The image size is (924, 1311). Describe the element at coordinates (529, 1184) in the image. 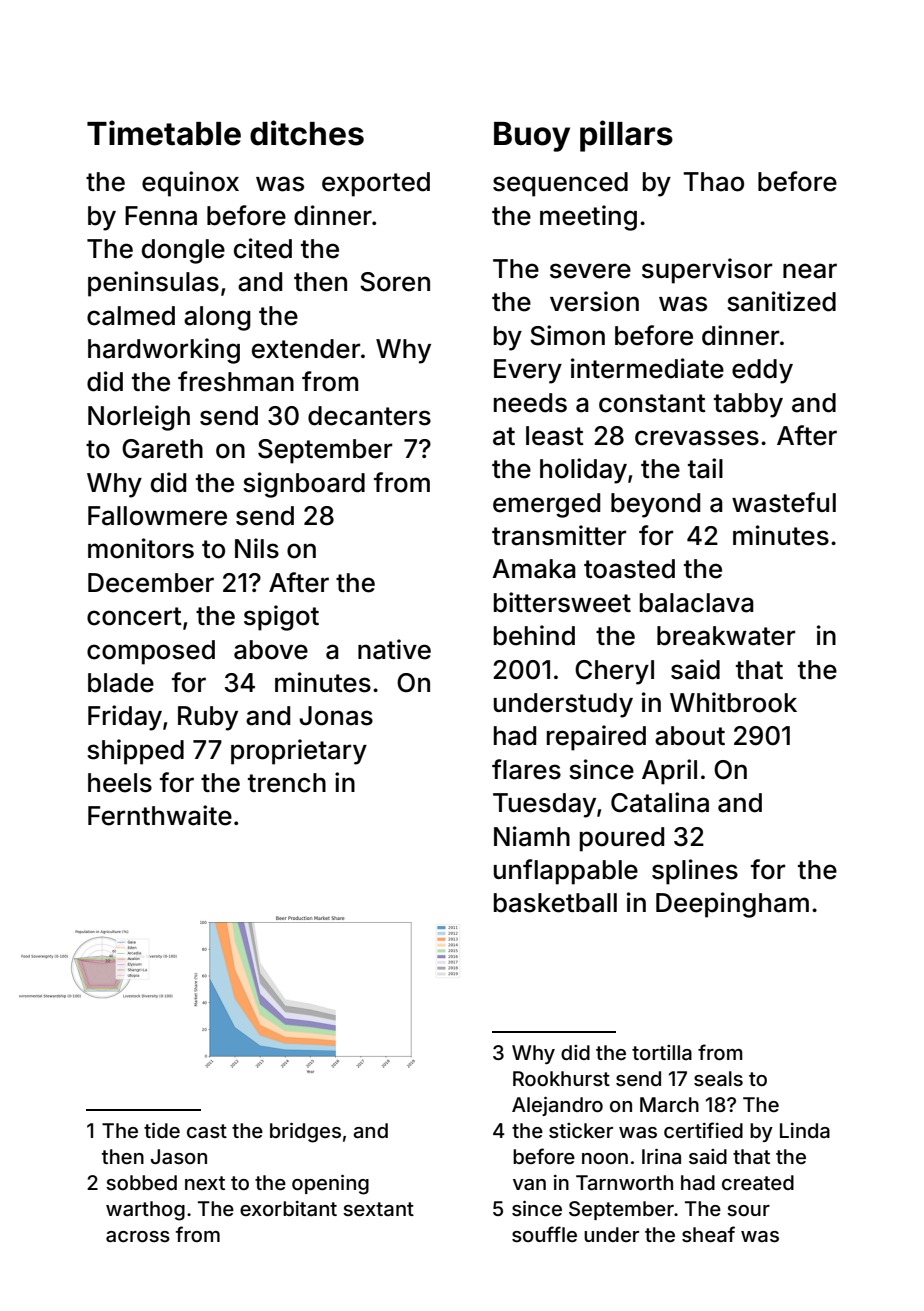

I see `van` at that location.
